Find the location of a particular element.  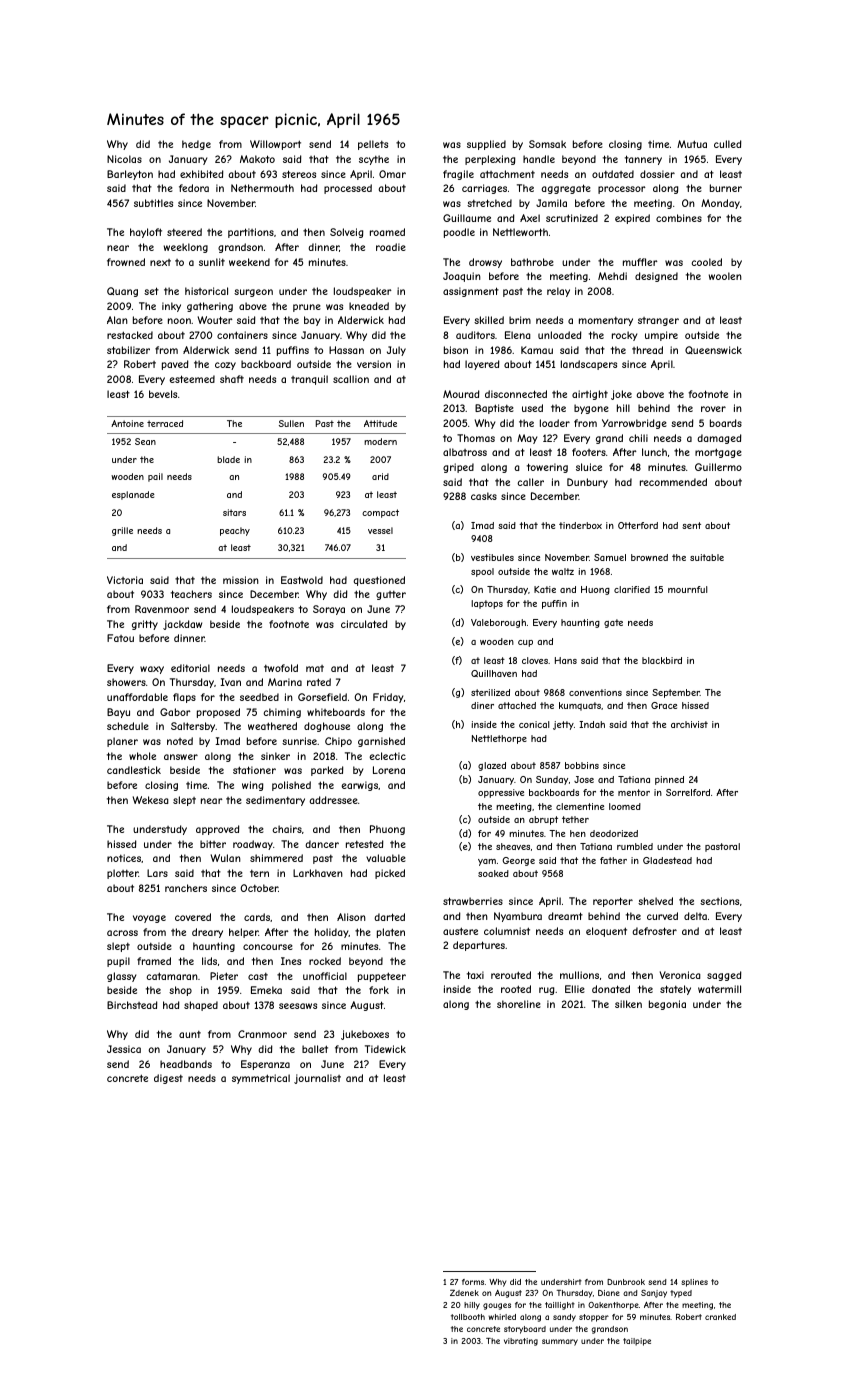

digest is located at coordinates (168, 1079).
